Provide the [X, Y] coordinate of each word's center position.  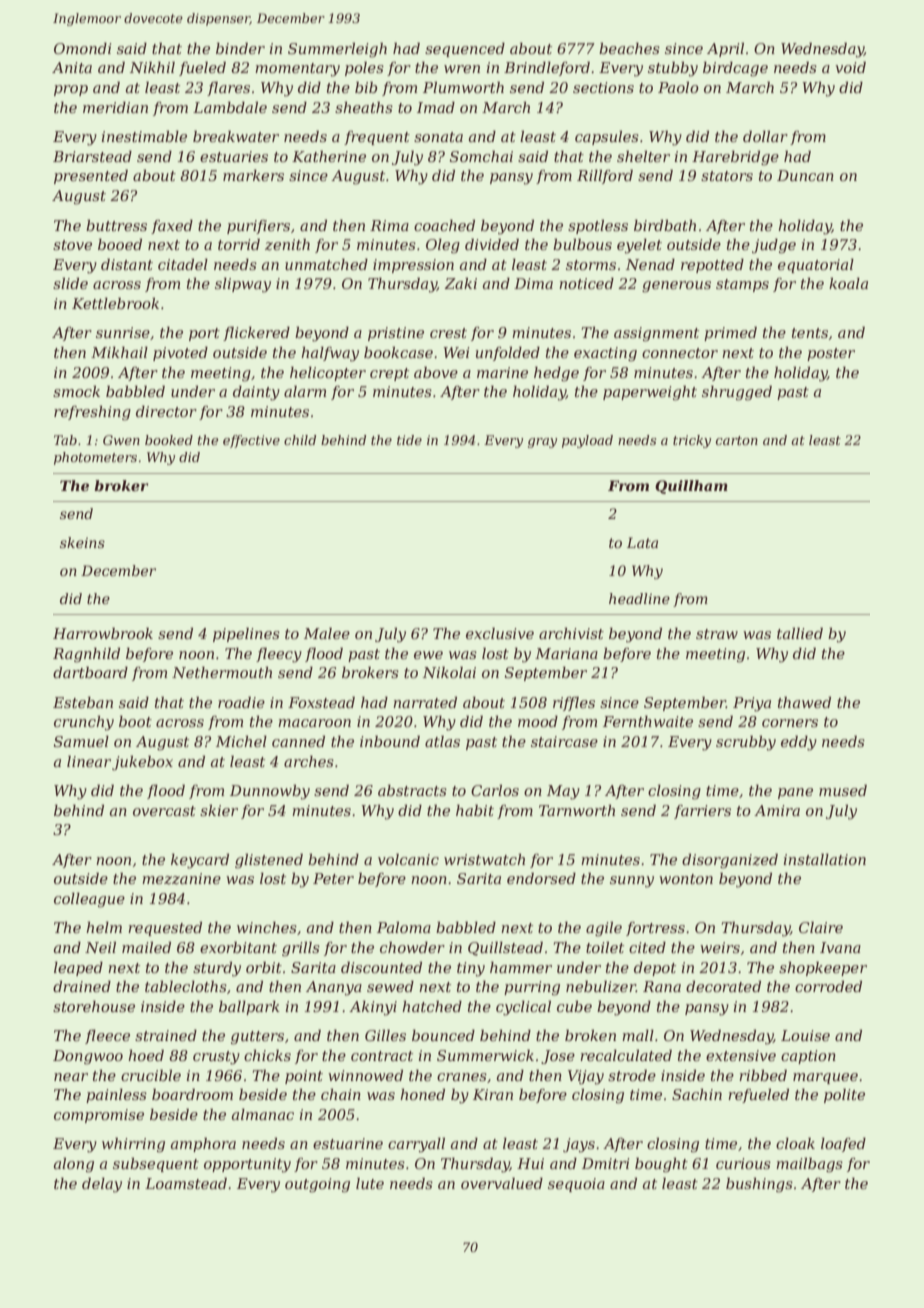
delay [102, 1185]
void [850, 67]
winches [267, 927]
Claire [821, 927]
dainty [256, 393]
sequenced [465, 50]
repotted [712, 266]
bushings [759, 1185]
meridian [115, 107]
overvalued [502, 1183]
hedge [556, 374]
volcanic [408, 859]
